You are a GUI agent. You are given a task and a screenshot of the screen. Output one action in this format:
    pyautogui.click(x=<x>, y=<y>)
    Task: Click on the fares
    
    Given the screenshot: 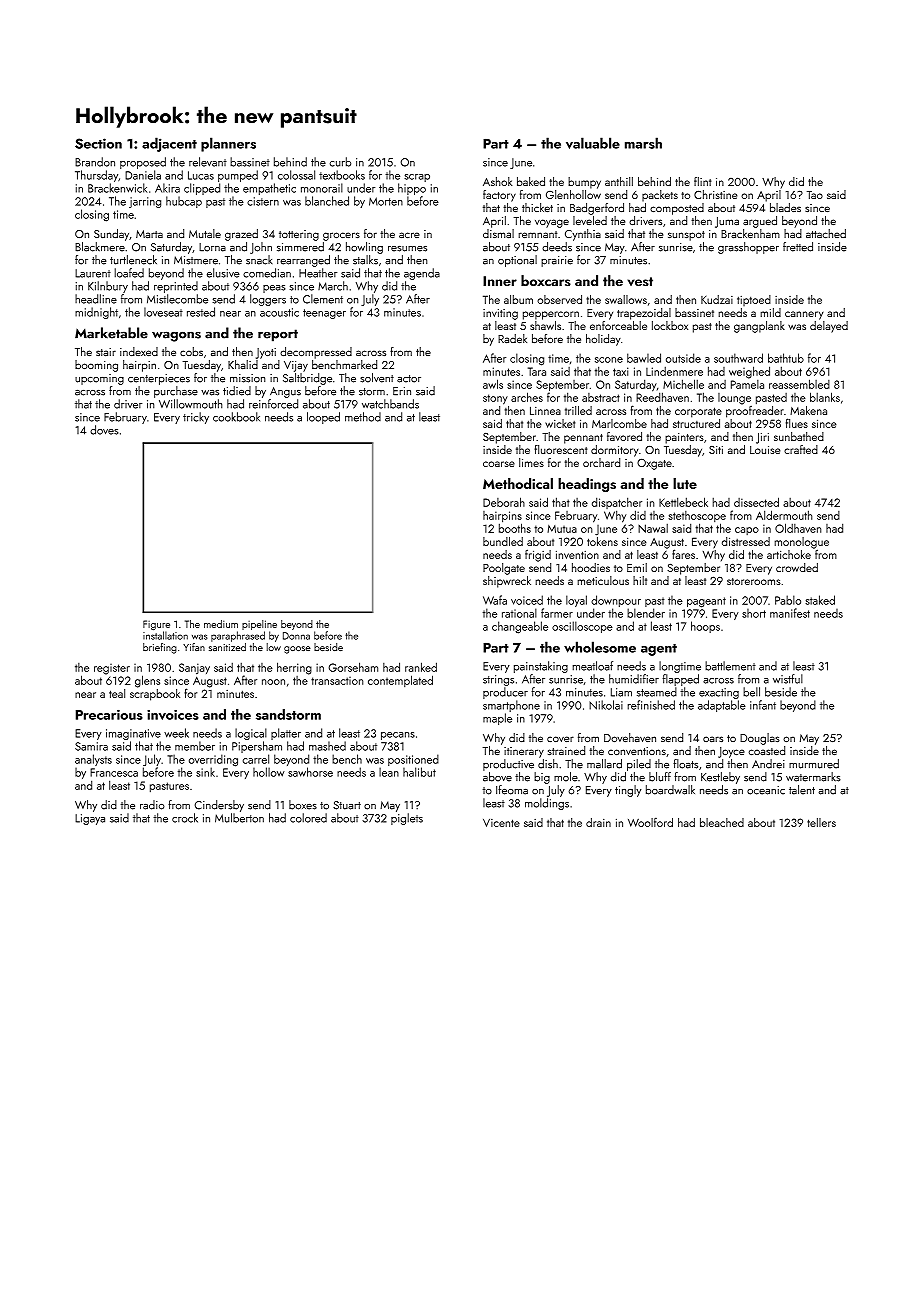 What is the action you would take?
    pyautogui.click(x=683, y=554)
